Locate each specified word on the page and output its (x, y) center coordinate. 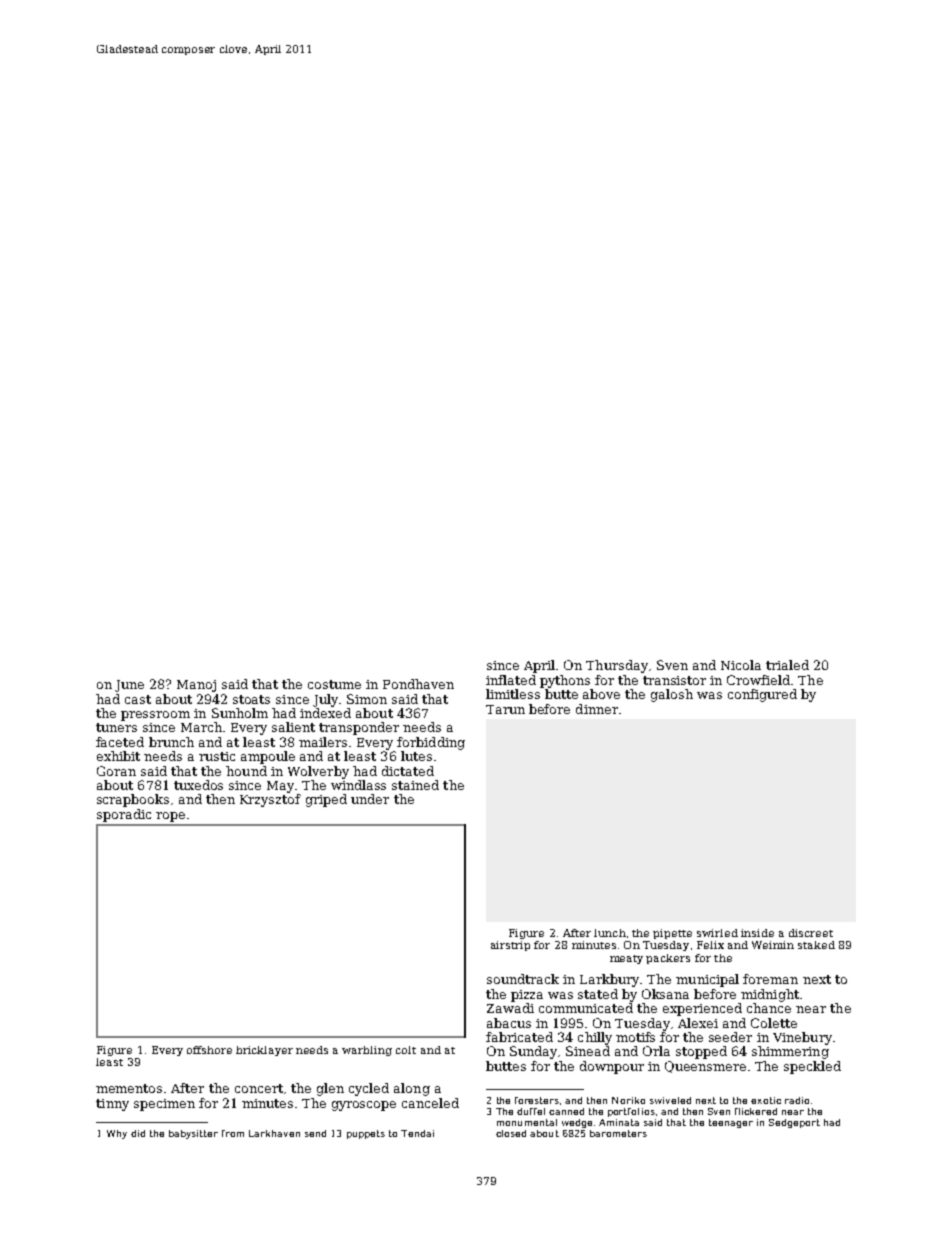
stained (415, 785)
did (138, 1133)
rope (170, 817)
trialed (787, 665)
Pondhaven (418, 684)
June (129, 686)
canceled (430, 1103)
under (370, 799)
